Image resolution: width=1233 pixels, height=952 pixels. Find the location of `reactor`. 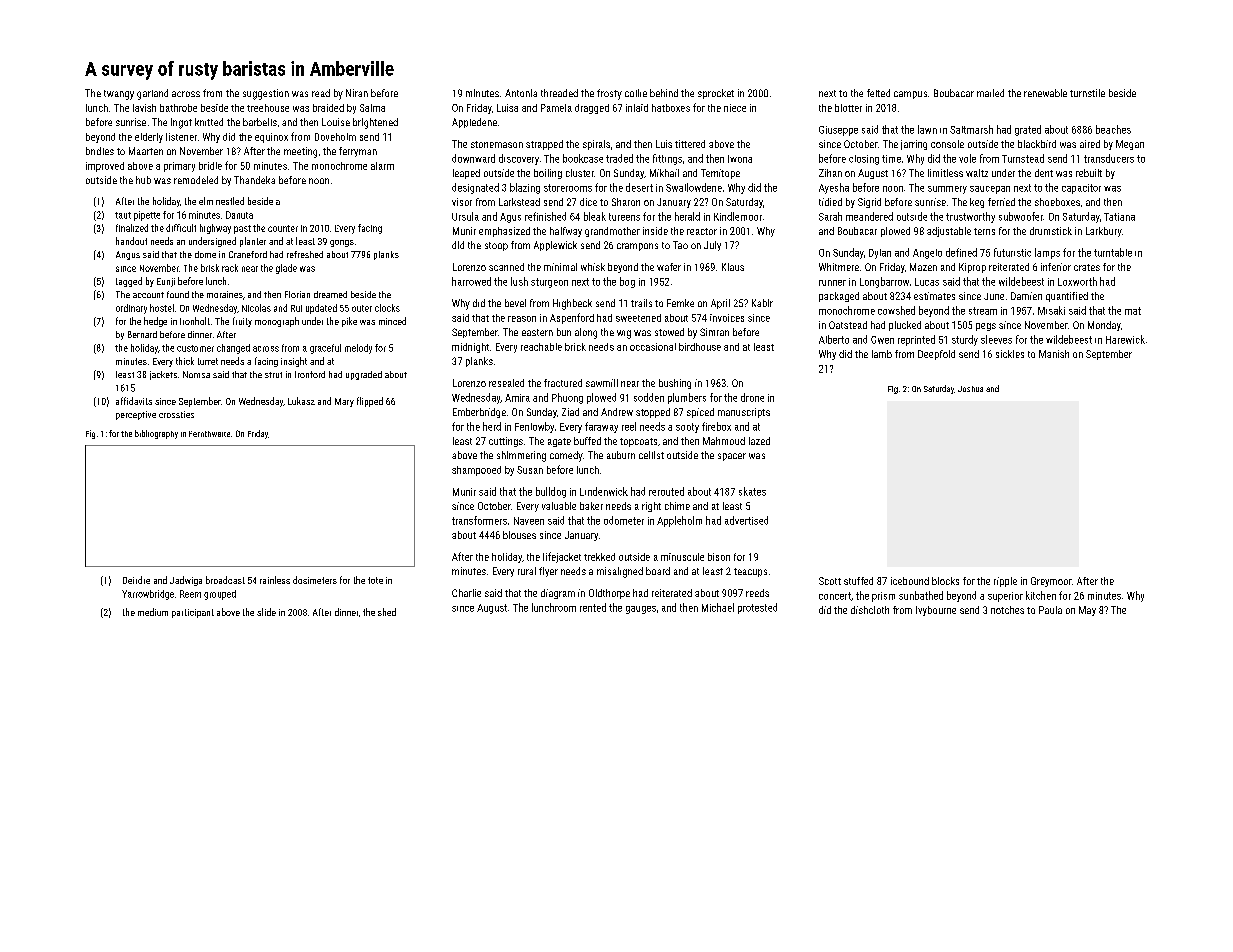

reactor is located at coordinates (702, 231).
